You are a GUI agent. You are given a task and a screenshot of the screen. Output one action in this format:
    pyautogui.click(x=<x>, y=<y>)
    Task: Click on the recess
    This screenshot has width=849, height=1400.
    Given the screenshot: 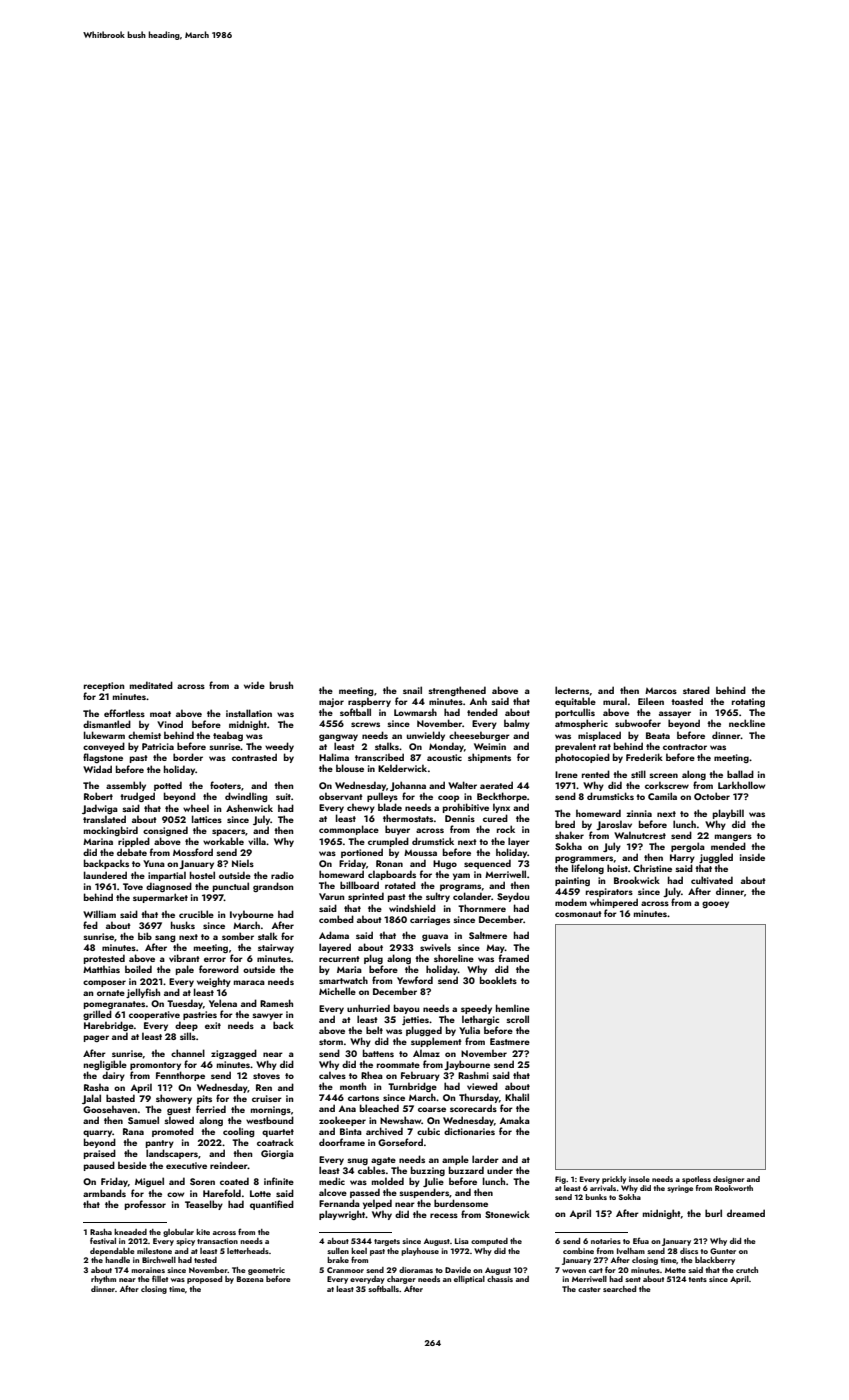 What is the action you would take?
    pyautogui.click(x=444, y=1215)
